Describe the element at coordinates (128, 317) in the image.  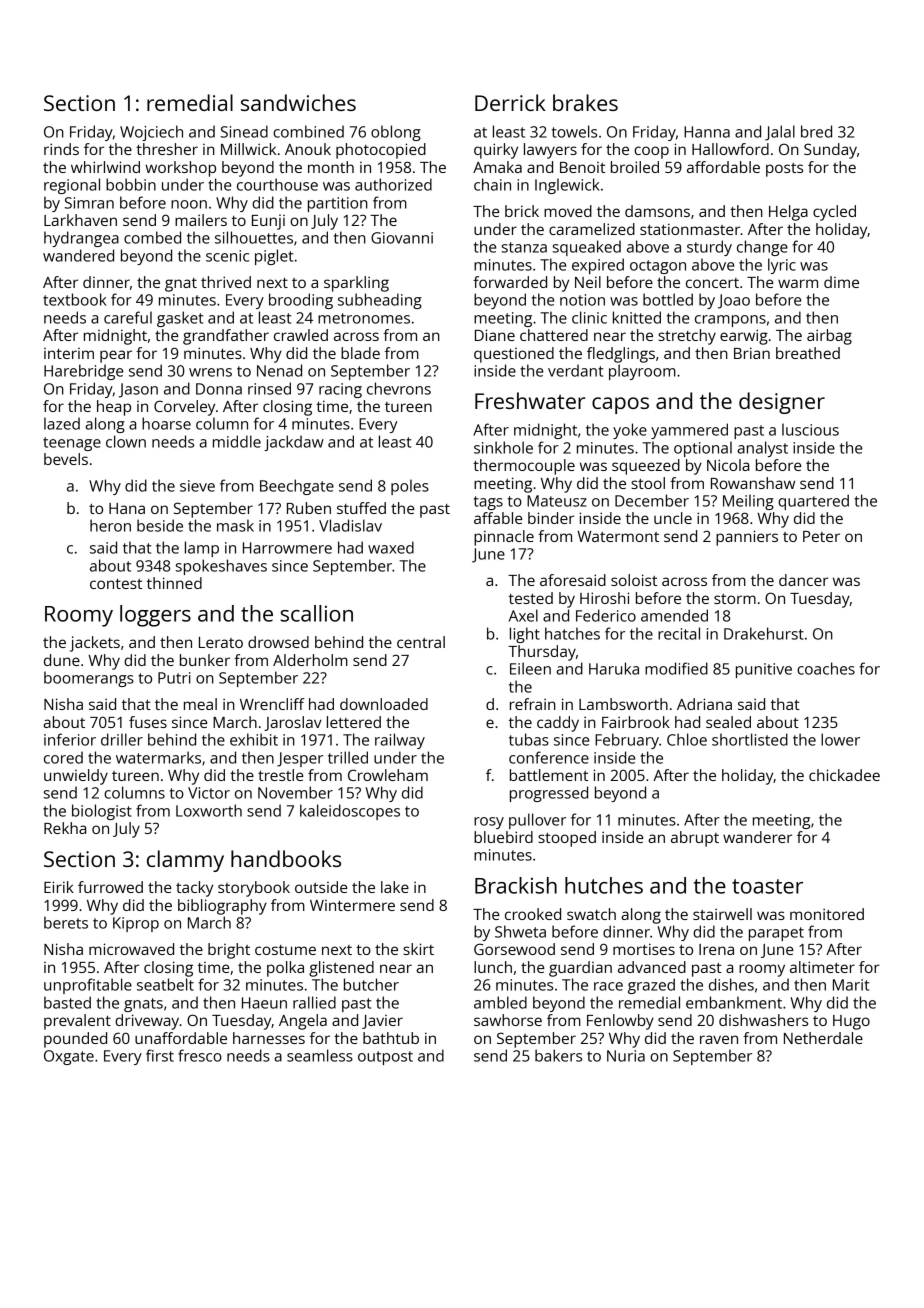
I see `careful` at that location.
